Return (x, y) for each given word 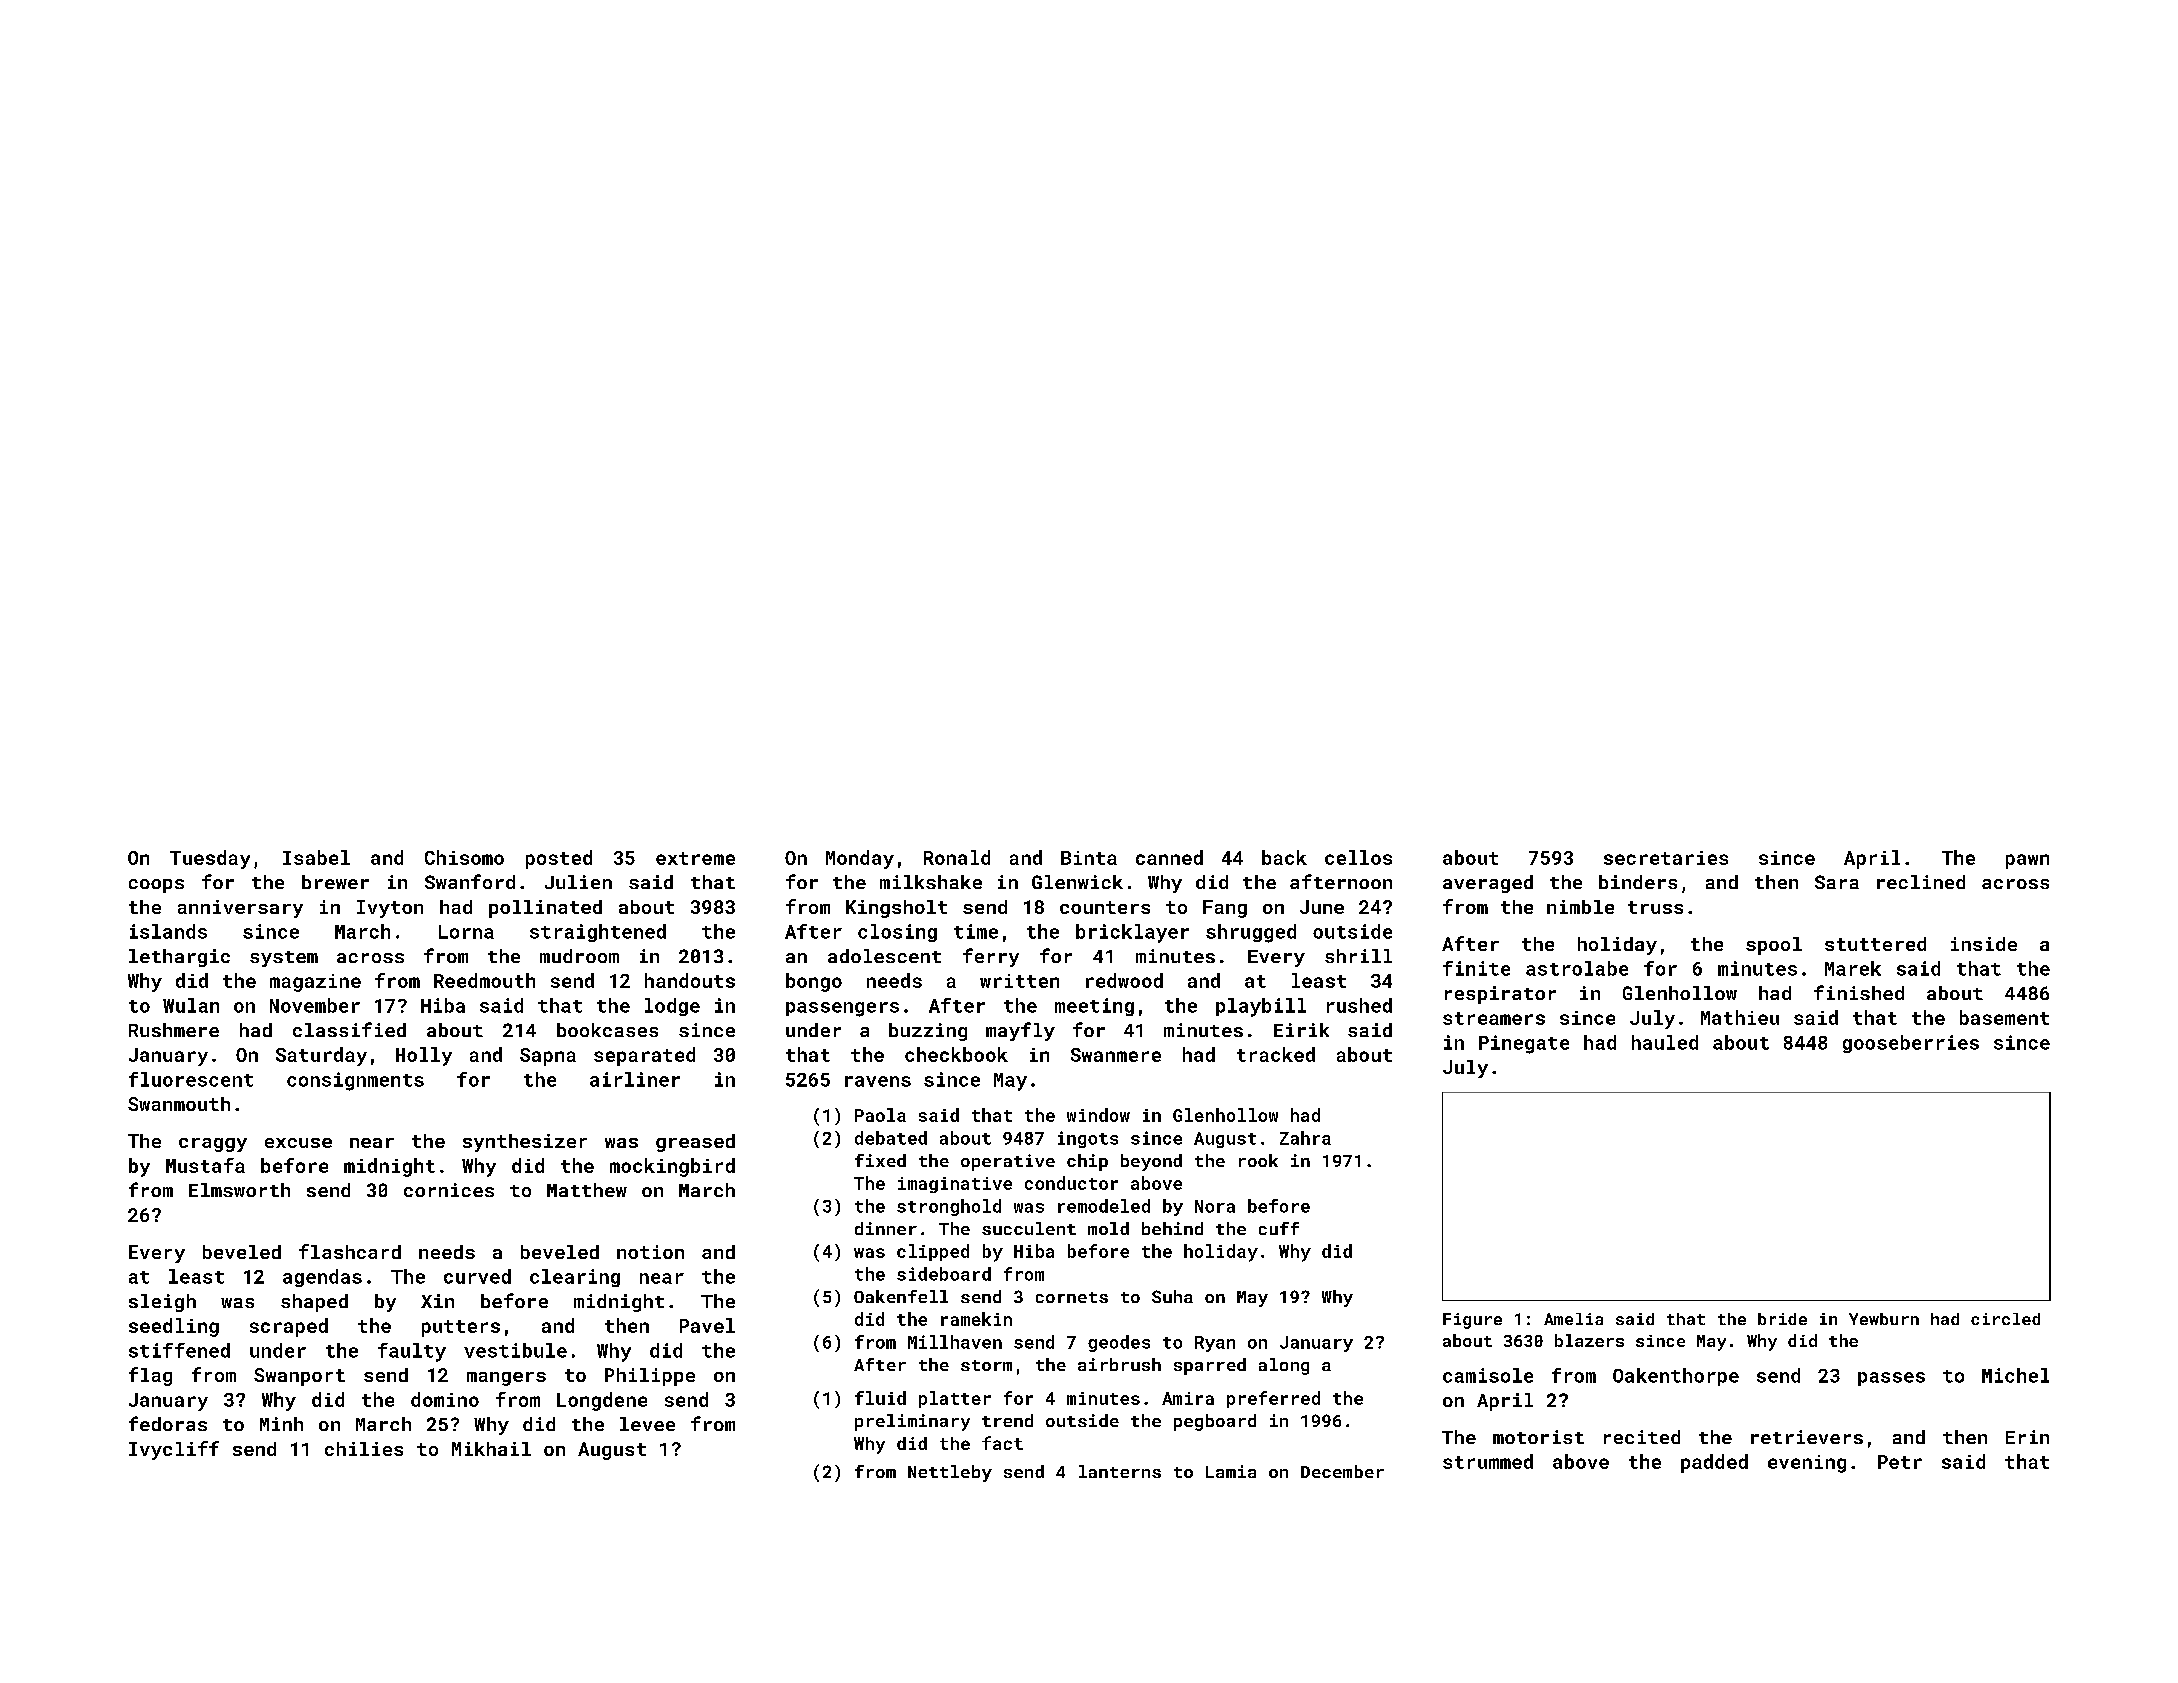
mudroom (579, 956)
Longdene (602, 1401)
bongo (814, 982)
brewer (335, 882)
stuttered (1875, 944)
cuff (1279, 1228)
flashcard (350, 1251)
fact (1002, 1443)
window (1098, 1115)
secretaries (1666, 858)
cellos (1358, 857)
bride (1782, 1319)
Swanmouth (179, 1104)
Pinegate (1524, 1044)
